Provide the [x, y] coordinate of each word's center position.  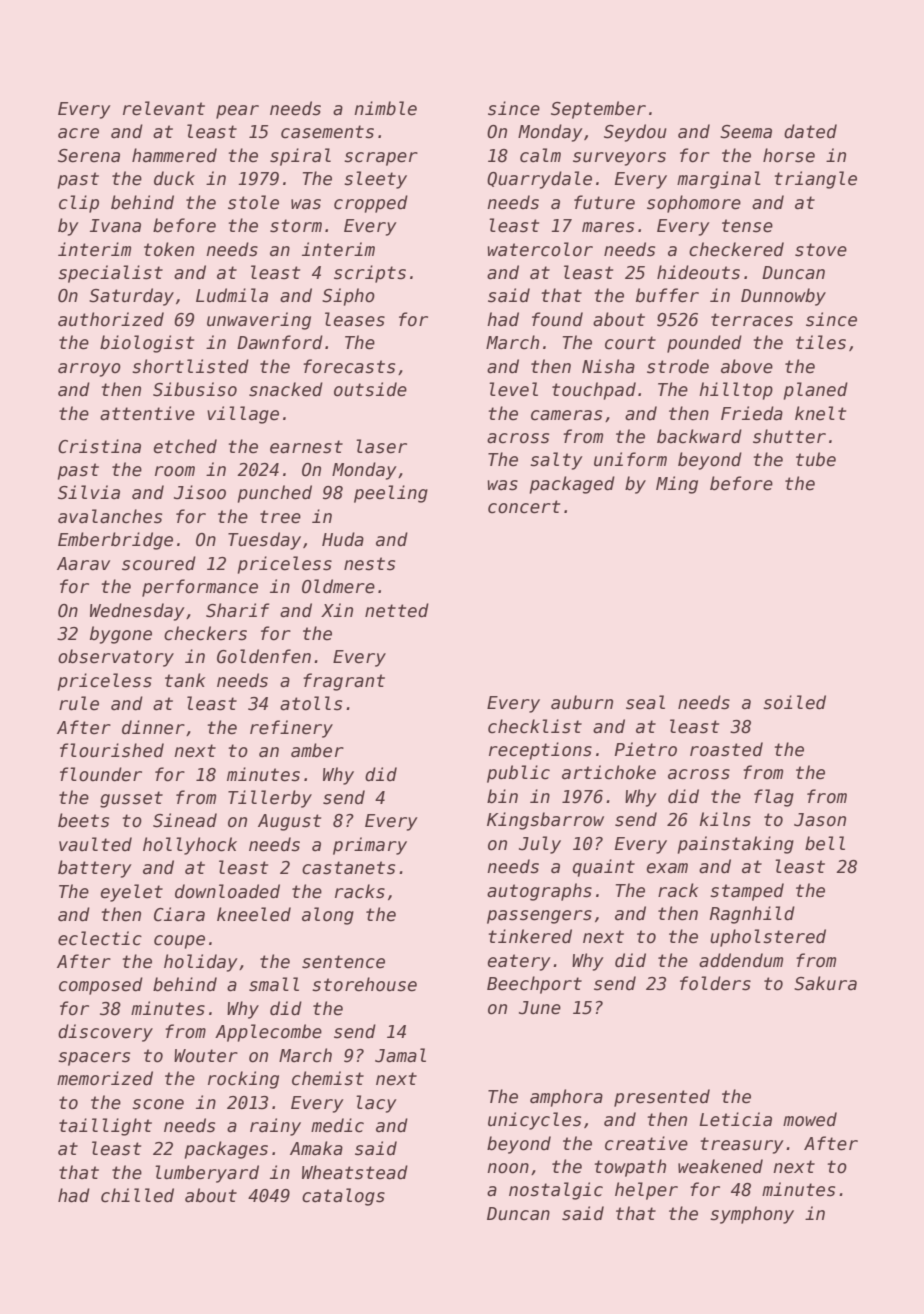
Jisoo [200, 492]
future [604, 202]
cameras [566, 415]
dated [810, 131]
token [169, 249]
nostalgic [556, 1191]
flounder [101, 774]
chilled [137, 1195]
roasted [726, 749]
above [747, 366]
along [328, 916]
